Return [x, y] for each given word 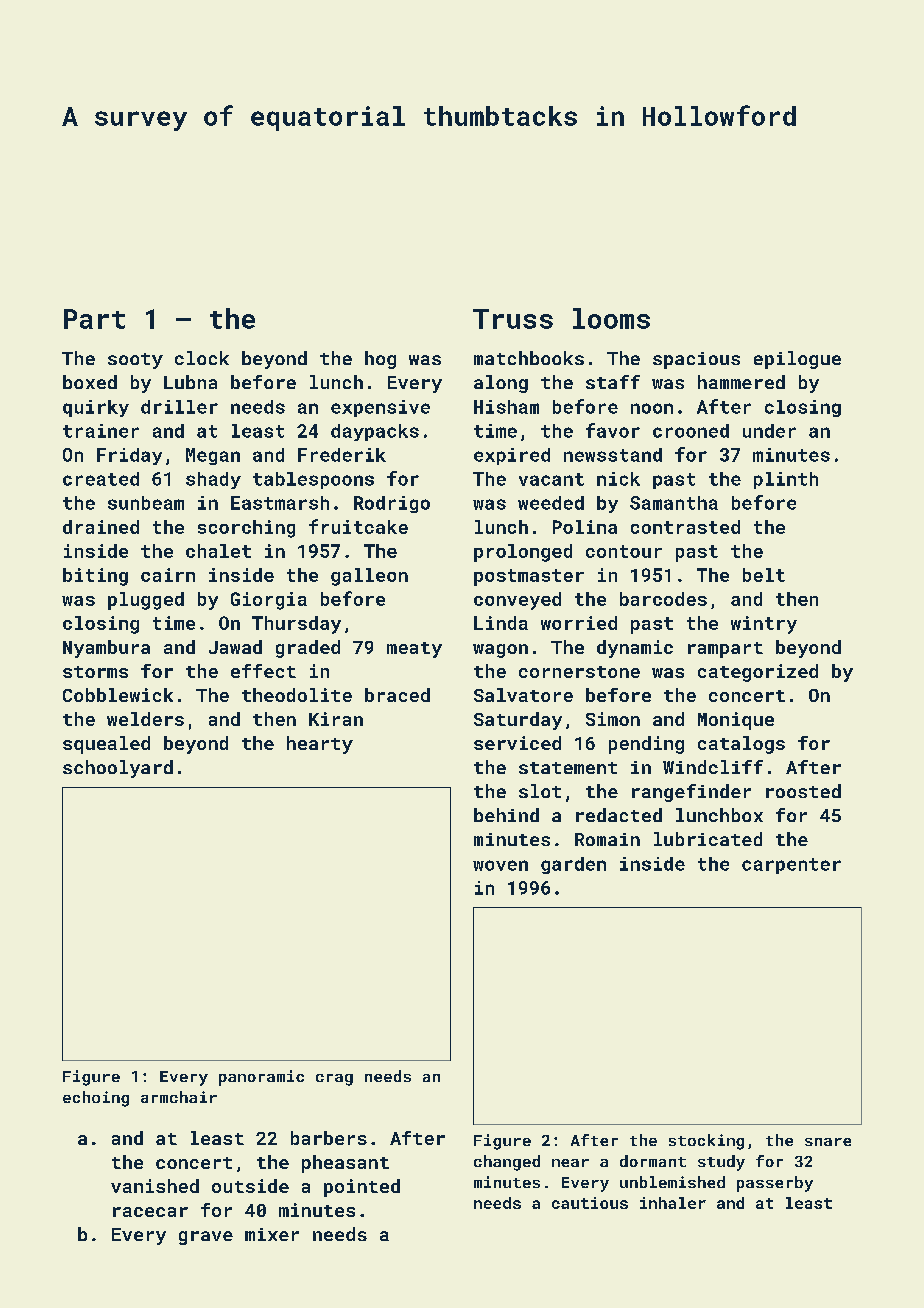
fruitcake [358, 526]
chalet [218, 551]
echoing [96, 1099]
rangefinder [691, 793]
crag [334, 1080]
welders [145, 719]
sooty [135, 361]
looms [611, 318]
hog [380, 360]
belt [764, 575]
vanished [155, 1186]
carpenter [791, 866]
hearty [320, 745]
